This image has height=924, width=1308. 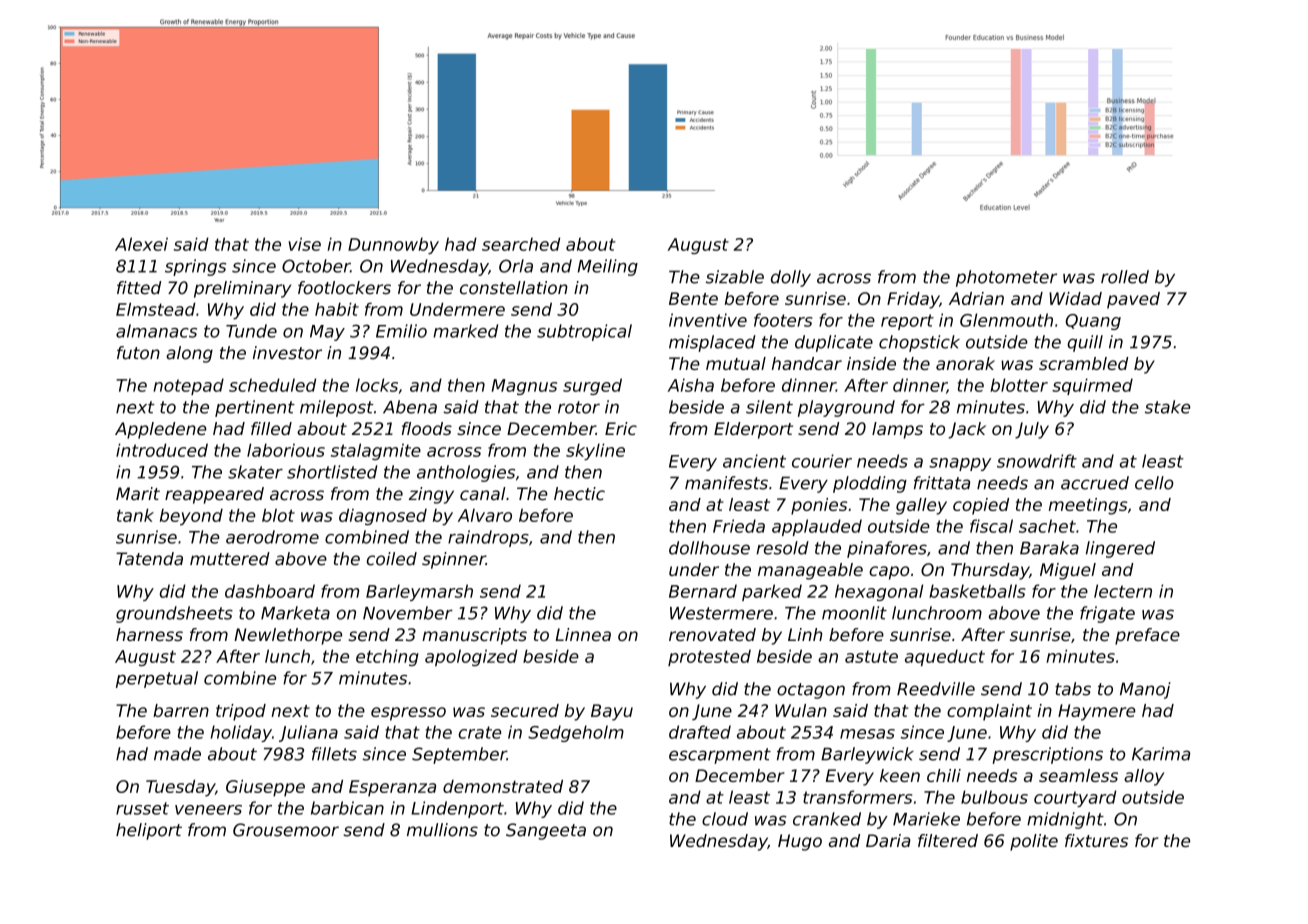 I want to click on reappeared, so click(x=214, y=495).
